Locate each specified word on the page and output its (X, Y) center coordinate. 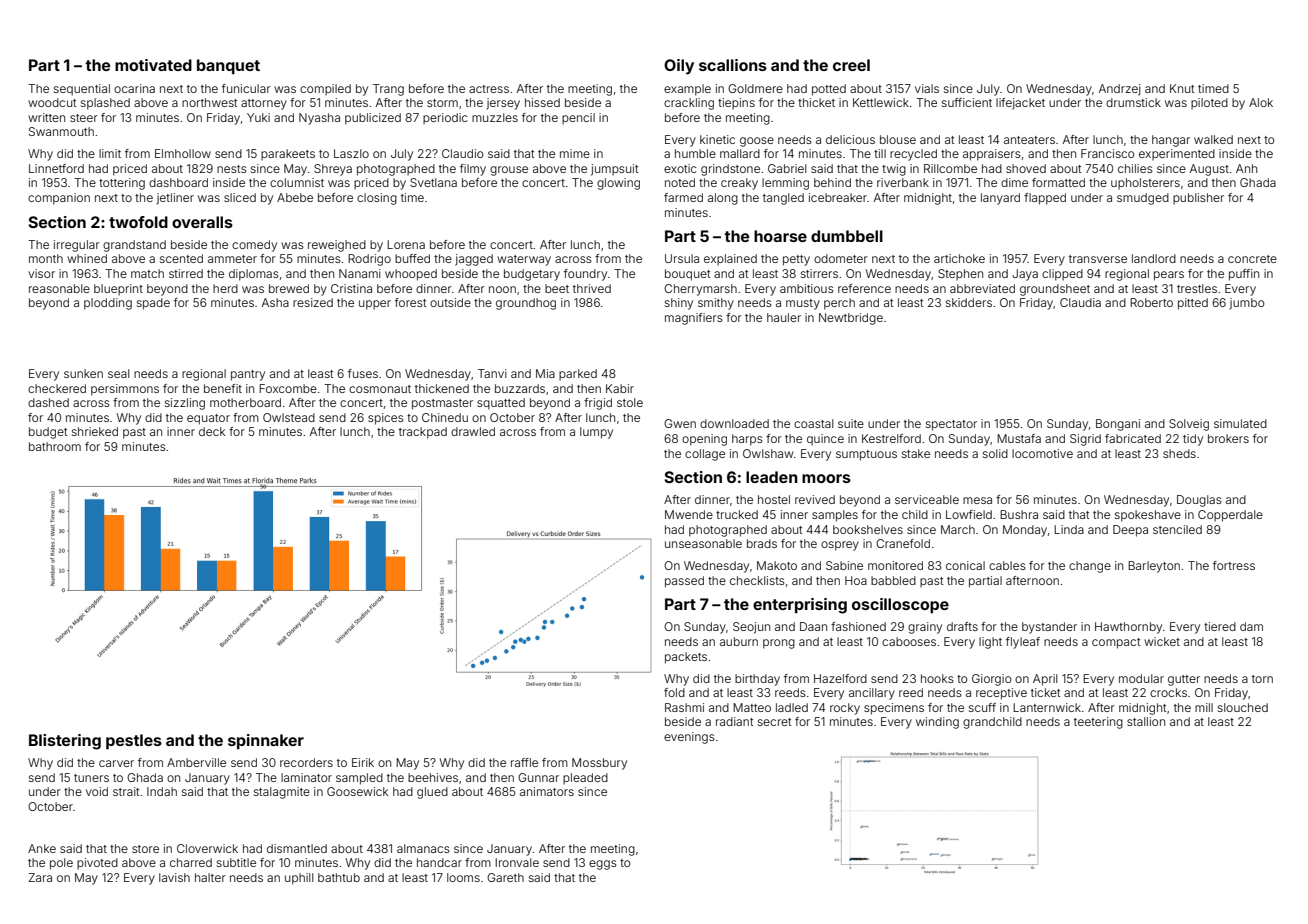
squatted (501, 404)
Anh (1246, 168)
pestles (134, 742)
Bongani (1118, 425)
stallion (1146, 721)
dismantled (297, 848)
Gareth (505, 877)
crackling (689, 104)
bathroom (55, 446)
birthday (757, 680)
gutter (1184, 680)
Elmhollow (183, 153)
